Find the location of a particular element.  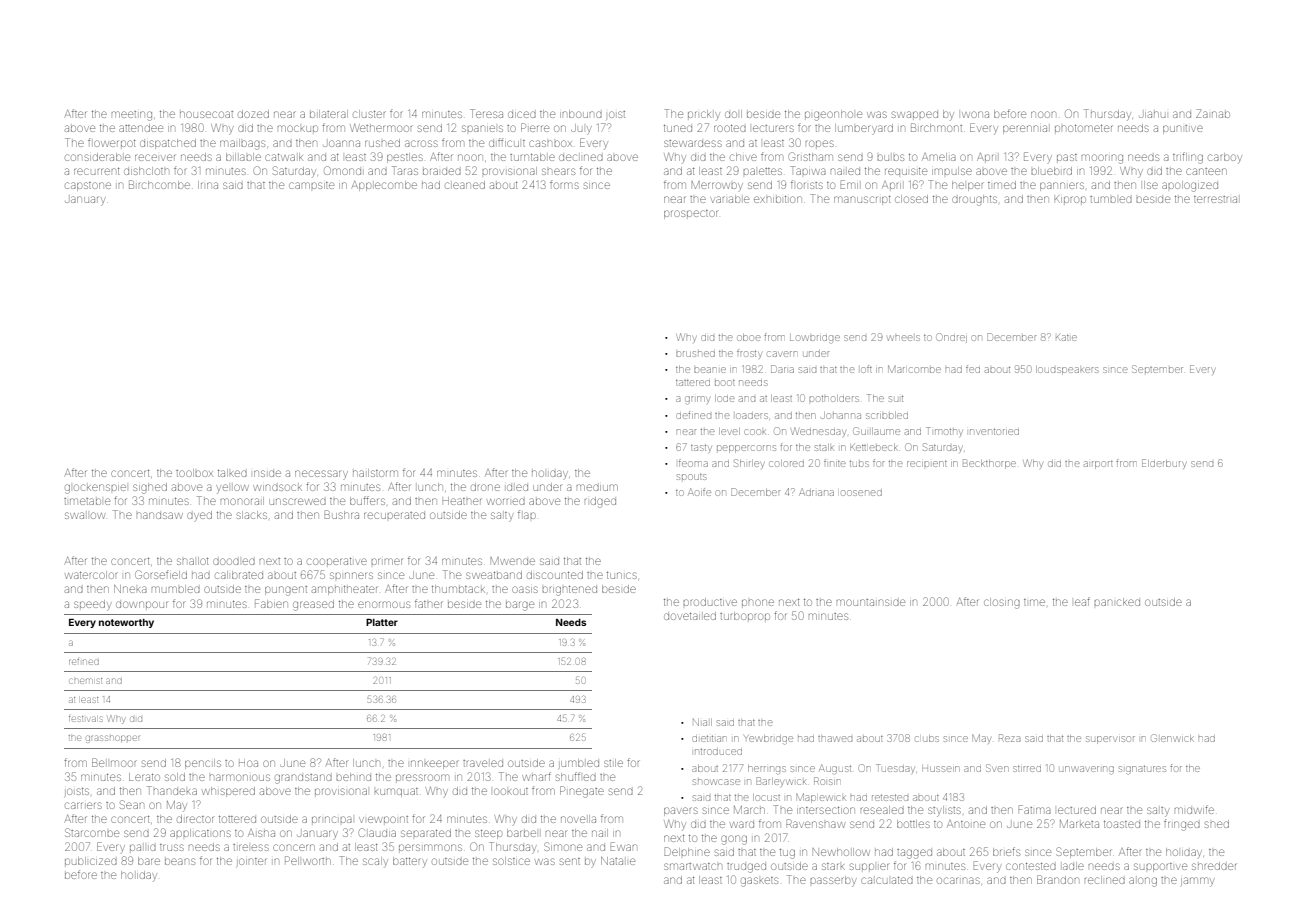

Zainab is located at coordinates (1213, 113).
